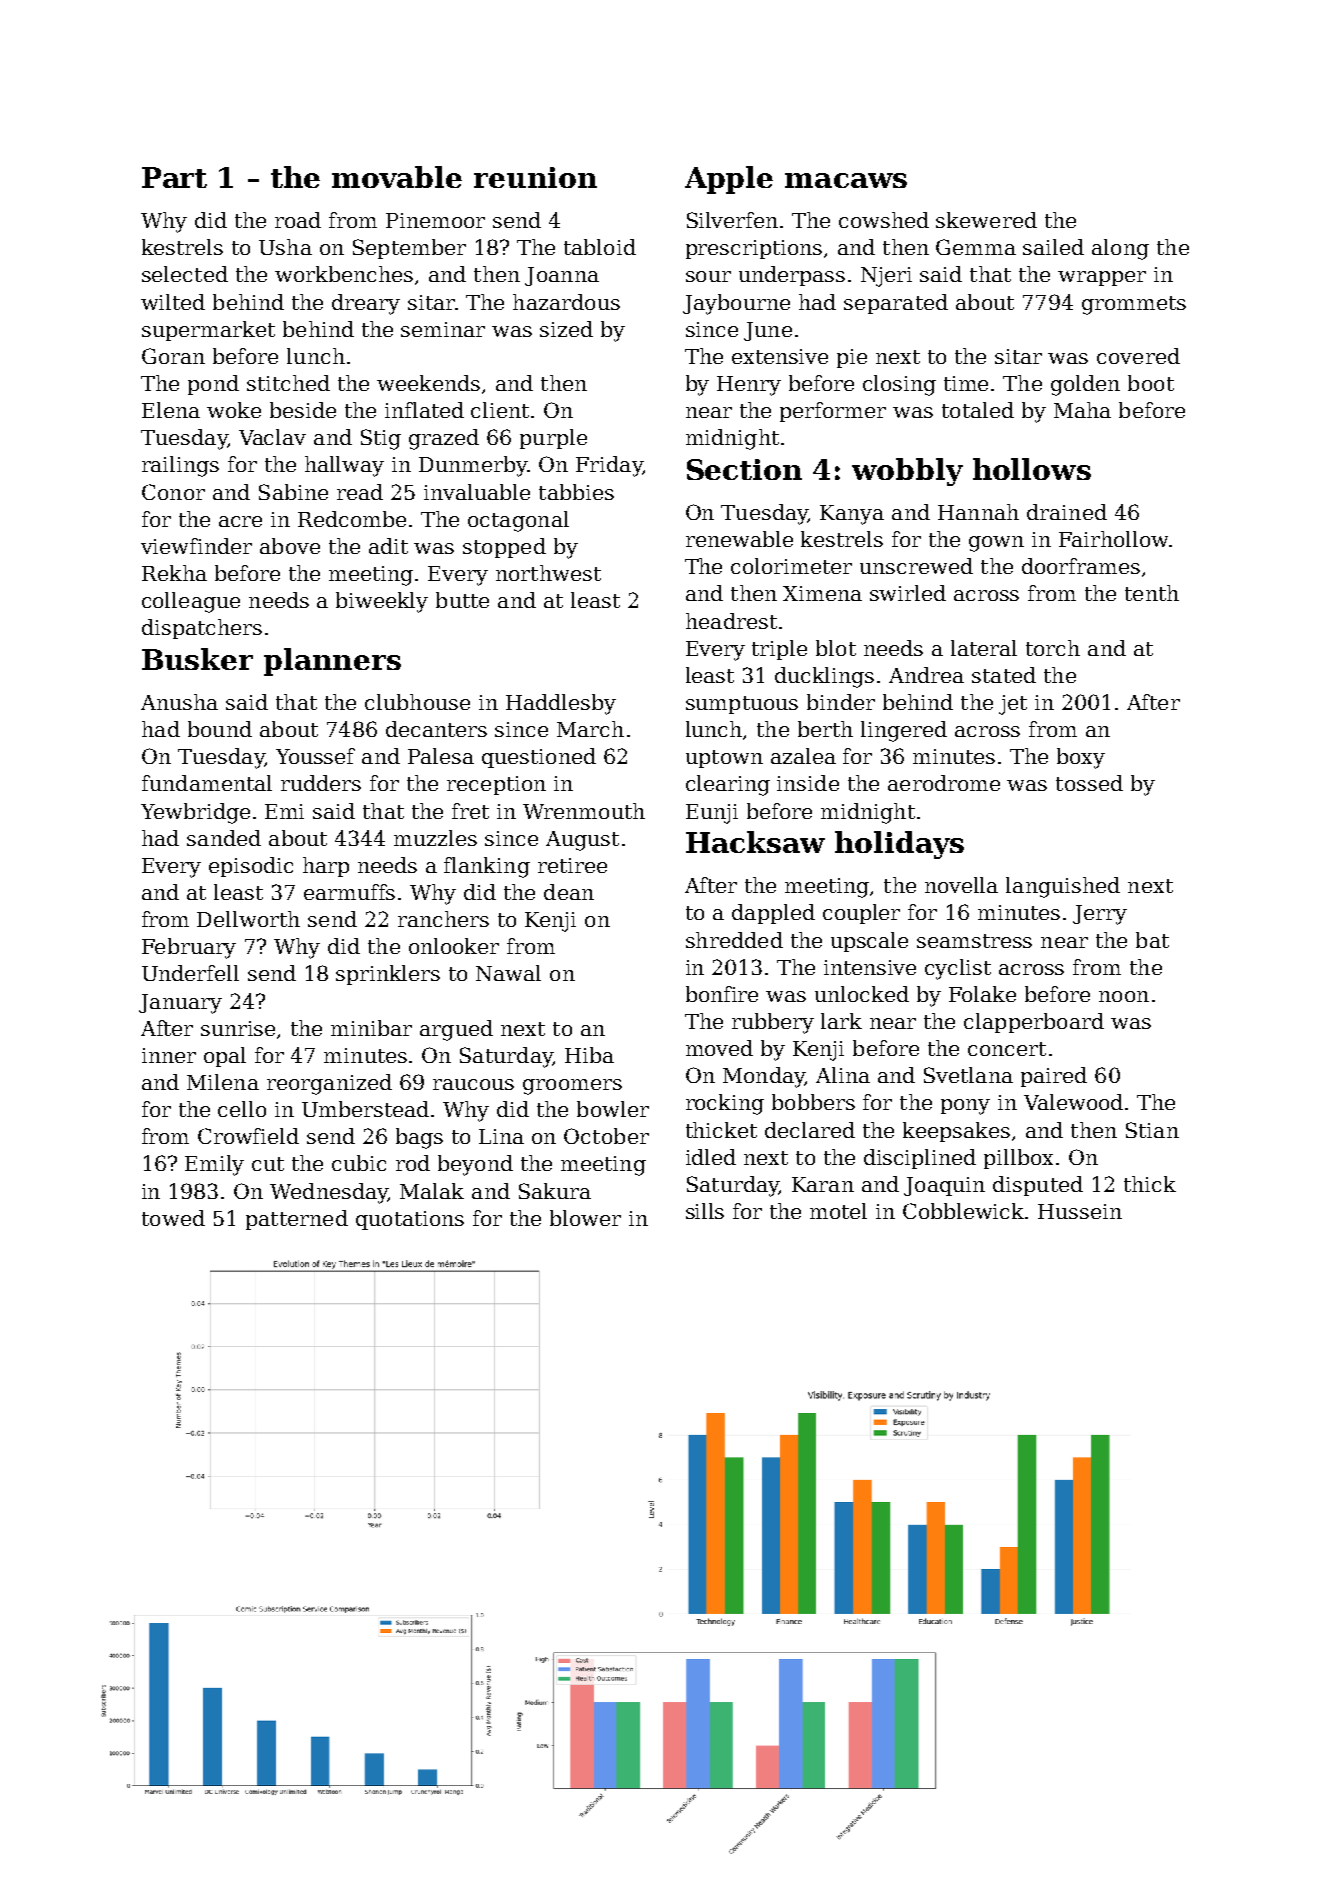 The height and width of the image is (1886, 1334). What do you see at coordinates (332, 662) in the image?
I see `planners` at bounding box center [332, 662].
